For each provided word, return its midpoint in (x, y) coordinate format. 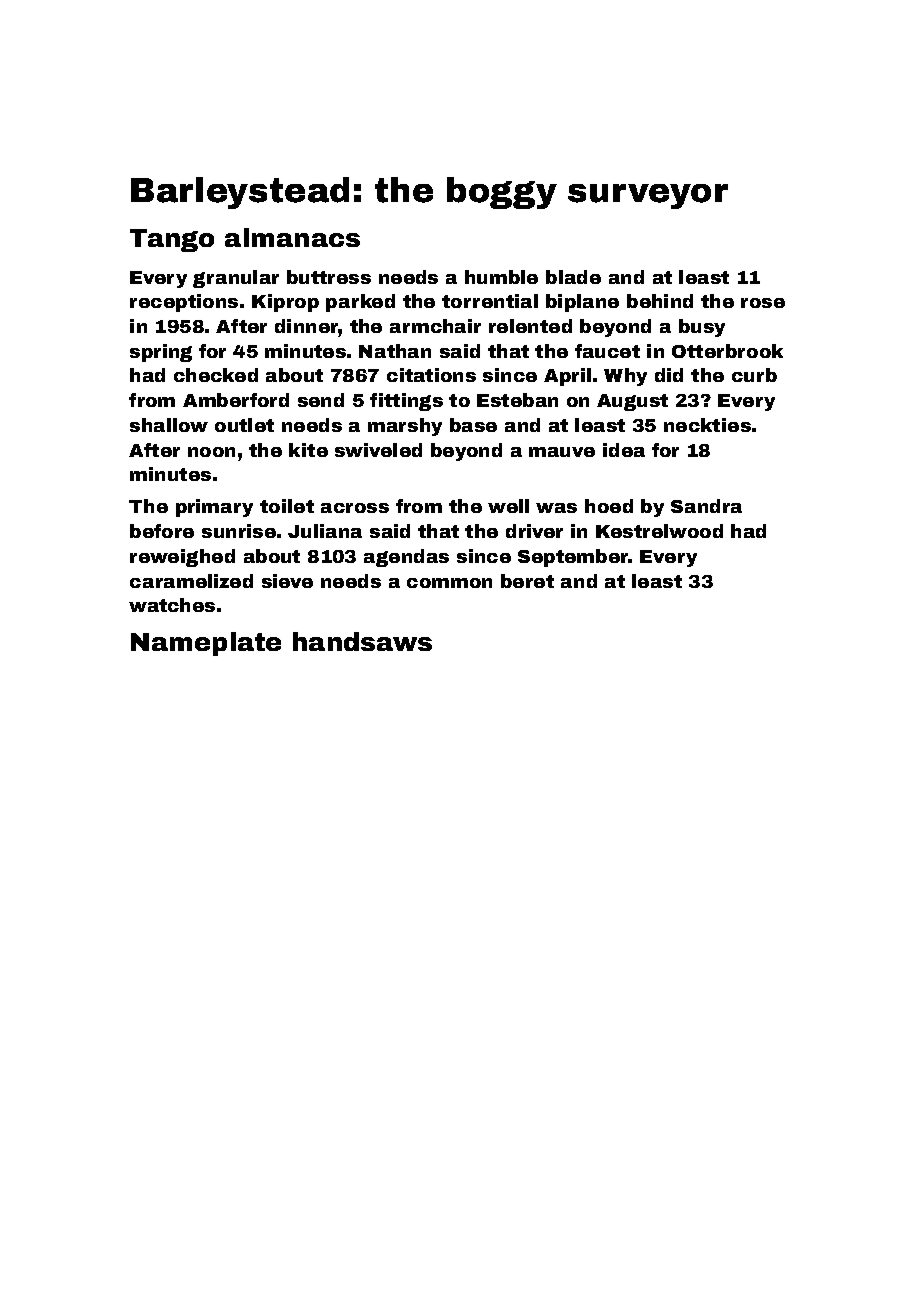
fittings (406, 402)
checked (216, 375)
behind (660, 301)
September (573, 558)
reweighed (182, 558)
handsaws (362, 641)
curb (754, 375)
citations (431, 375)
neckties (707, 425)
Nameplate (206, 644)
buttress (329, 277)
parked (360, 303)
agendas (406, 558)
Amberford (236, 400)
